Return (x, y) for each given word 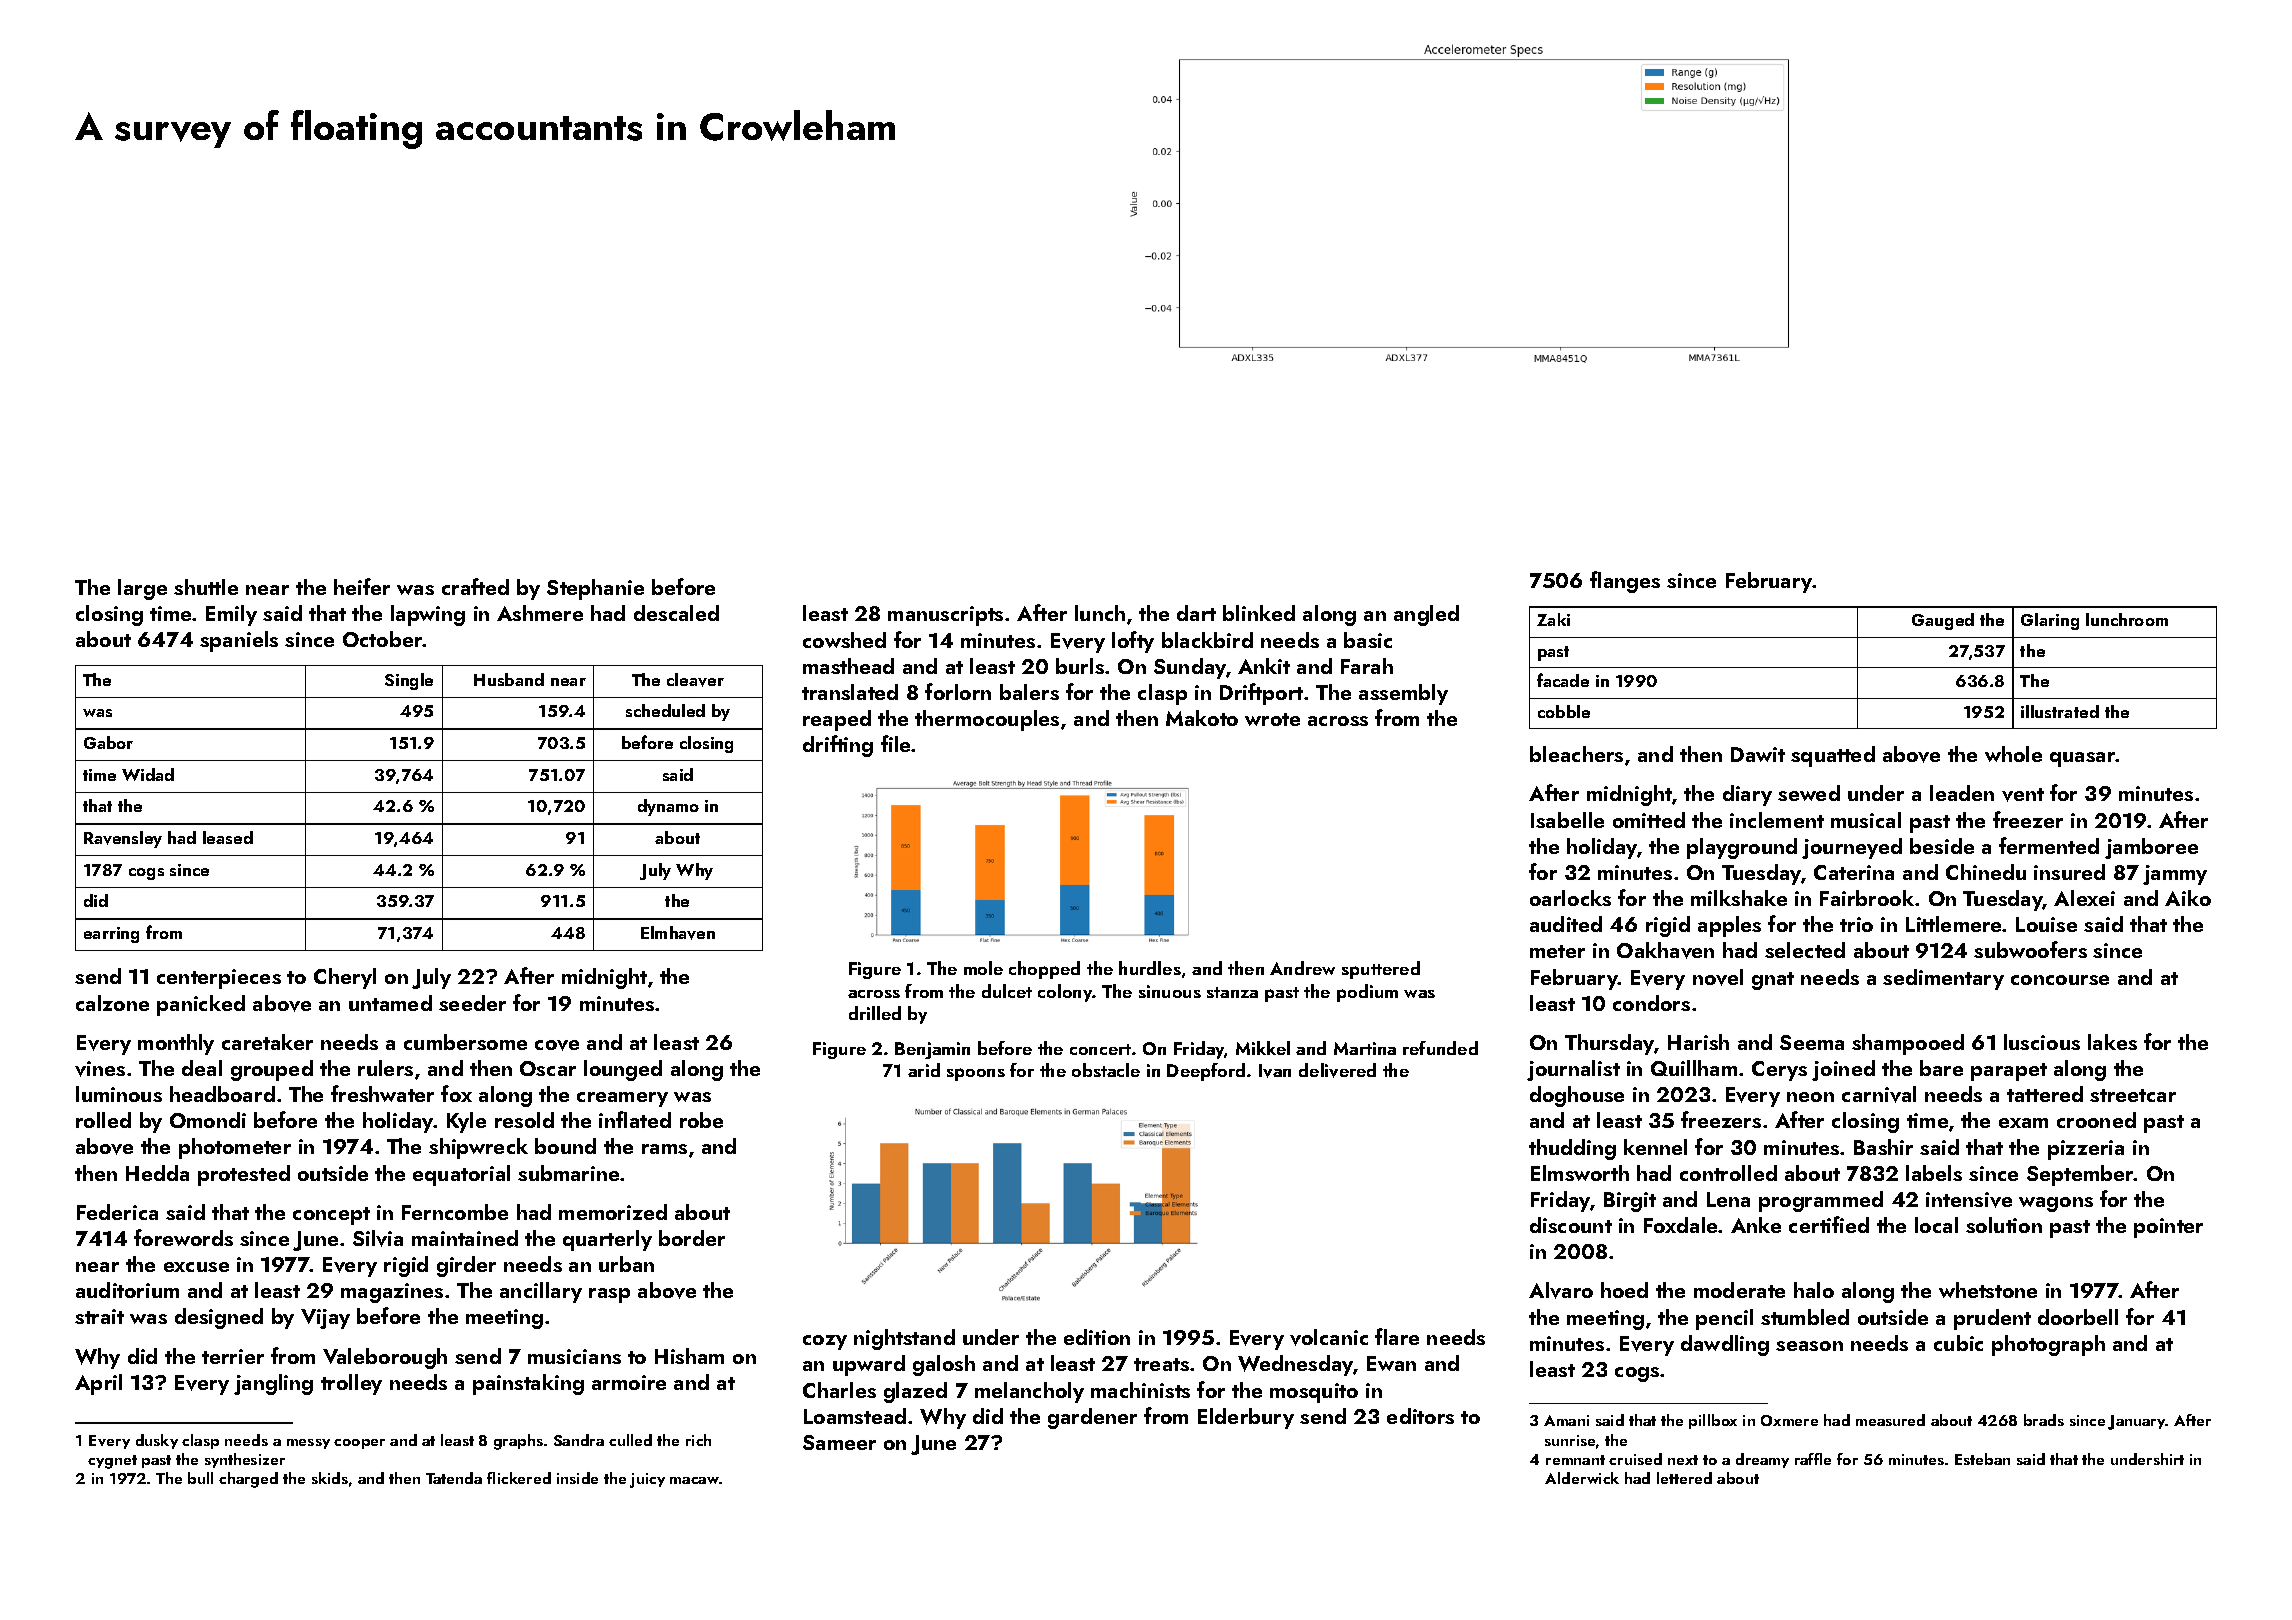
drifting (838, 746)
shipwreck (478, 1148)
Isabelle (1567, 820)
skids (330, 1478)
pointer (2168, 1228)
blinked (1259, 613)
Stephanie (595, 589)
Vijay (325, 1319)
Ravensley (123, 839)
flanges (1625, 582)
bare (1941, 1068)
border (692, 1238)
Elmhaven (678, 933)
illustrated (2060, 711)
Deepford (1206, 1072)
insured (2069, 872)
